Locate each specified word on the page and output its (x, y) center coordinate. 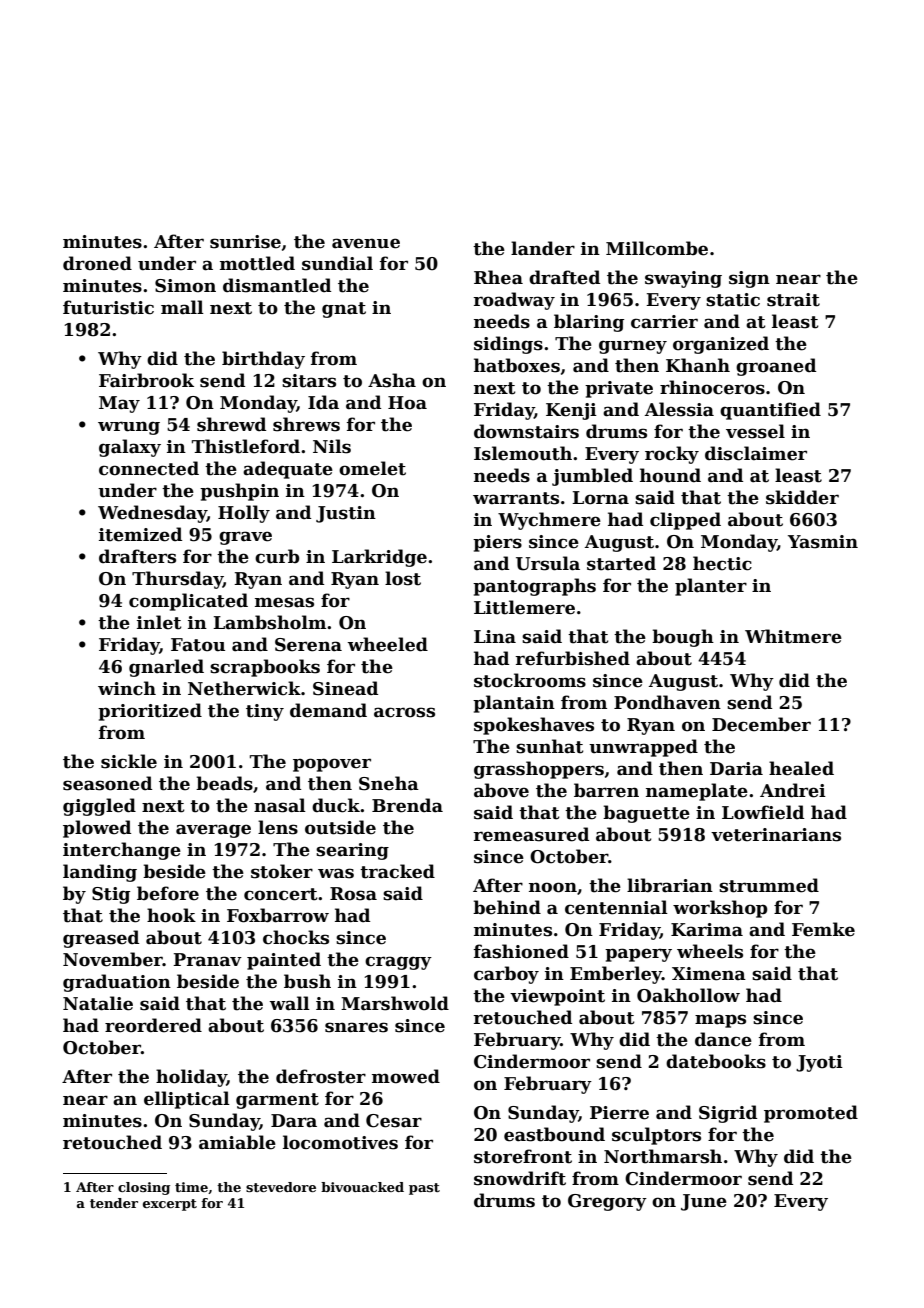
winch (127, 688)
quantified (770, 411)
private (619, 389)
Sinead (345, 688)
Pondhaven (667, 702)
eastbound (554, 1134)
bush (307, 981)
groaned (776, 367)
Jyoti (819, 1063)
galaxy (130, 448)
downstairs (526, 431)
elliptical (187, 1100)
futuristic (108, 307)
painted (284, 961)
